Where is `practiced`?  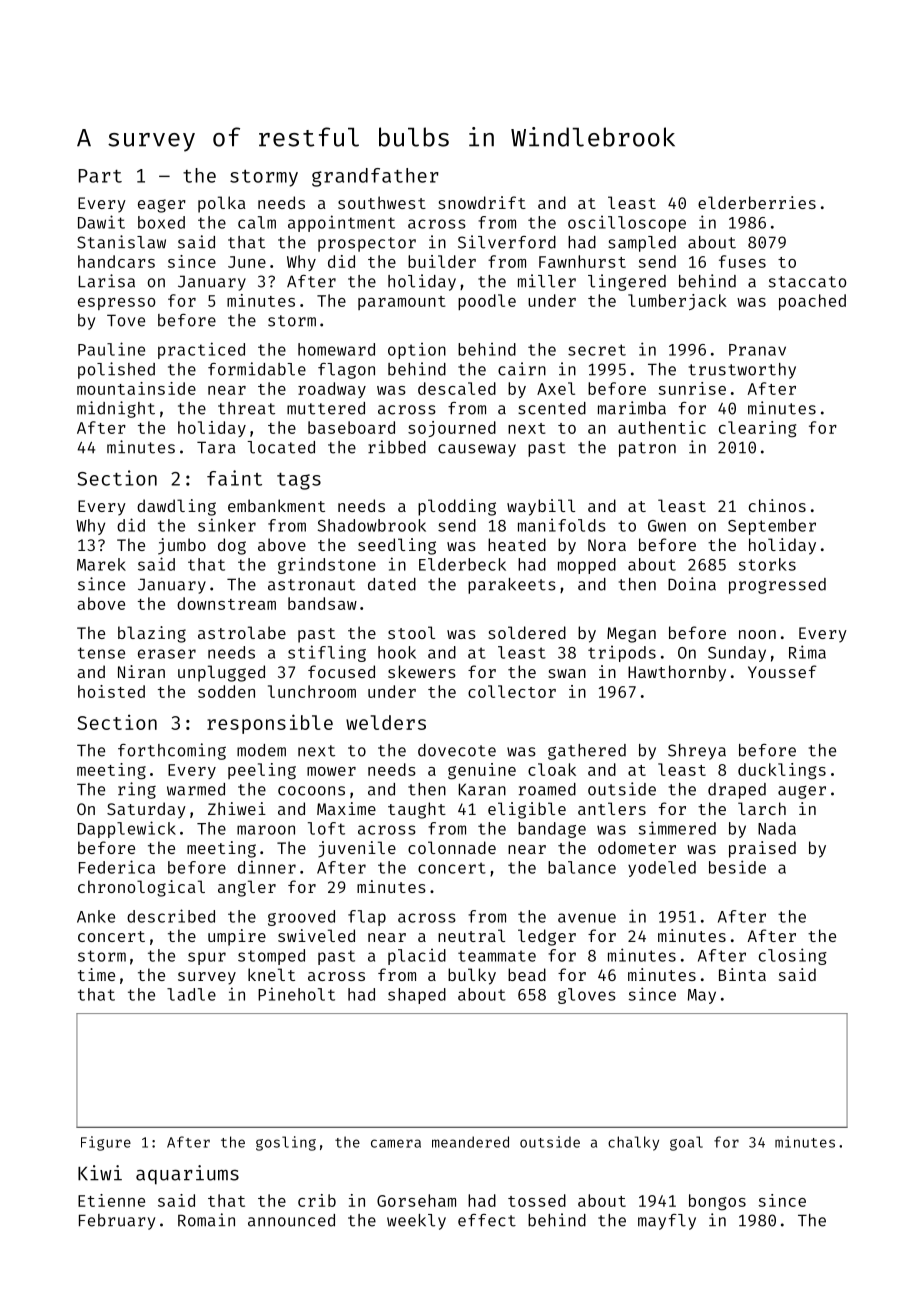
practiced is located at coordinates (201, 350).
